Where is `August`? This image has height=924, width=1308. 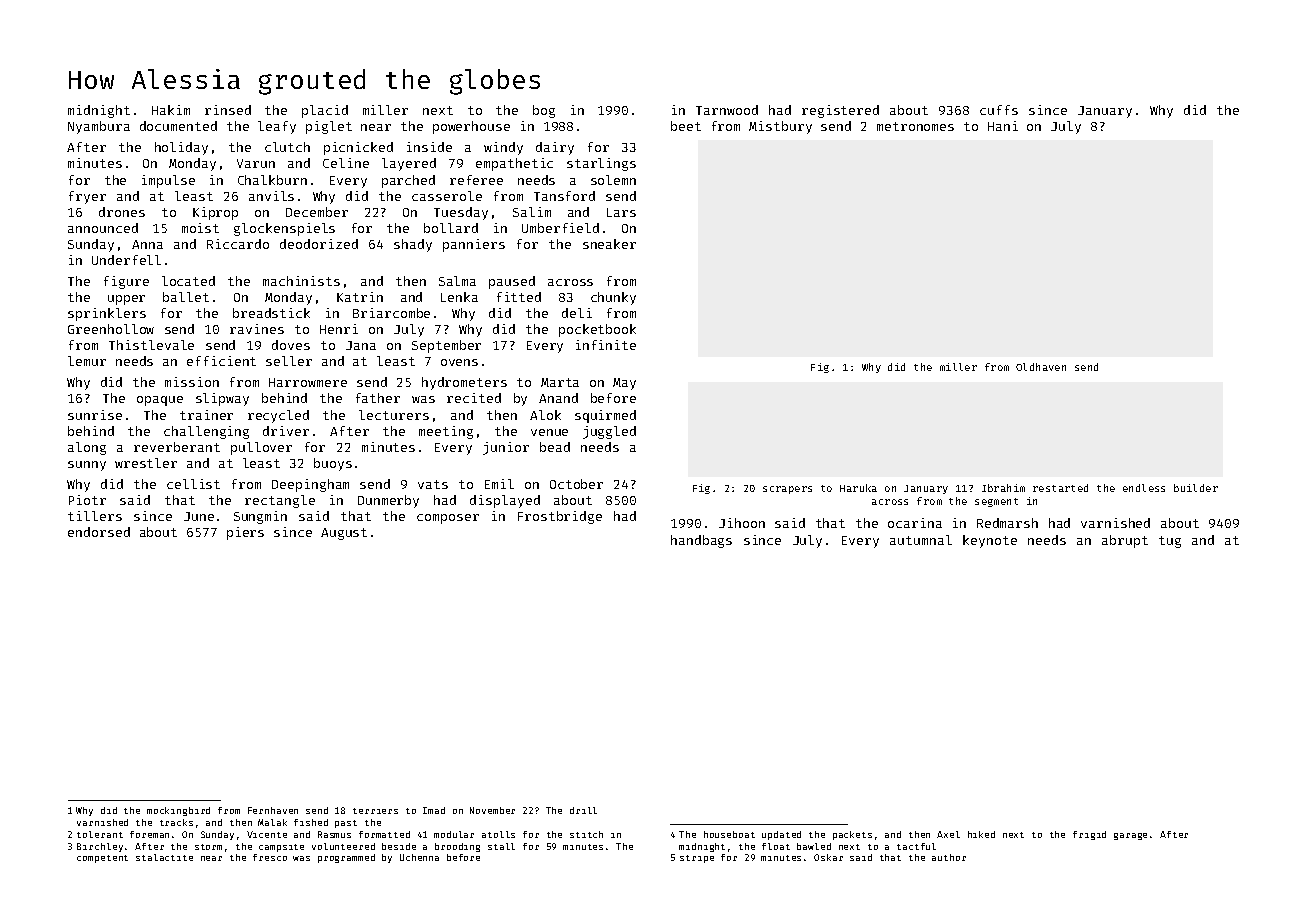 August is located at coordinates (344, 534).
